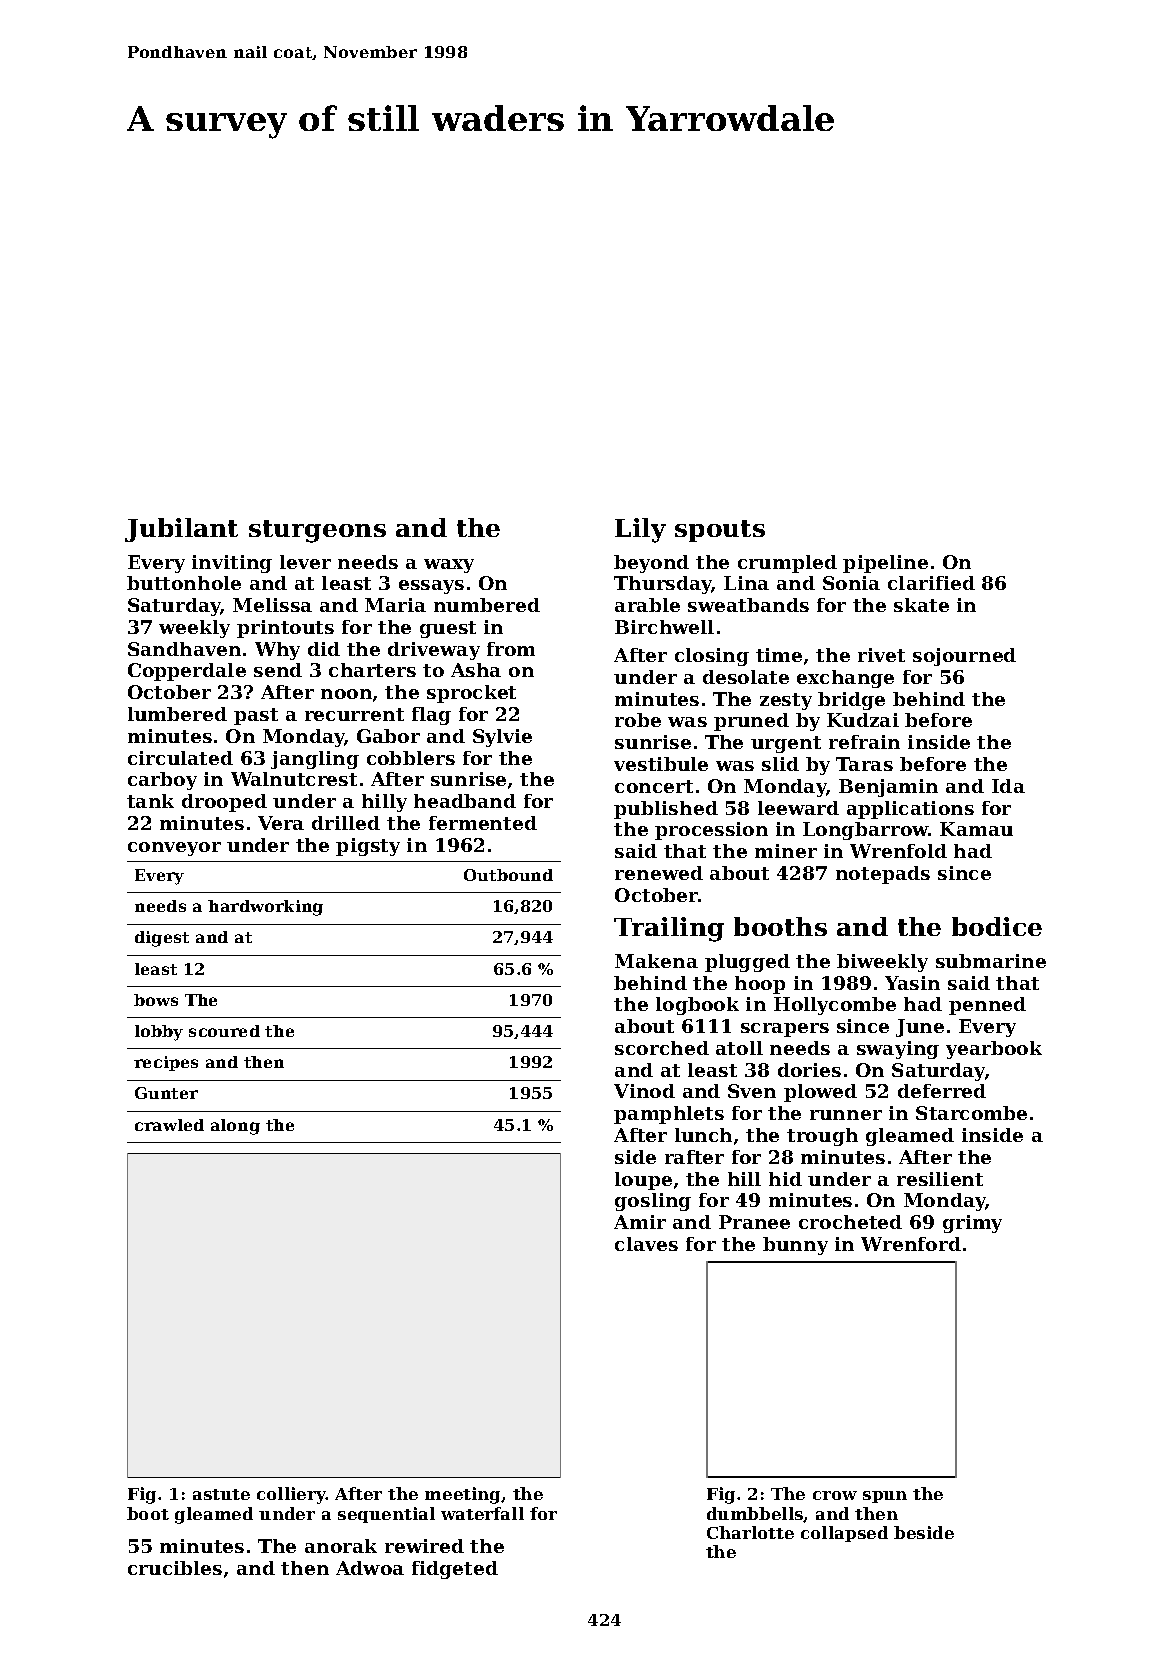  I want to click on waxy, so click(449, 566).
